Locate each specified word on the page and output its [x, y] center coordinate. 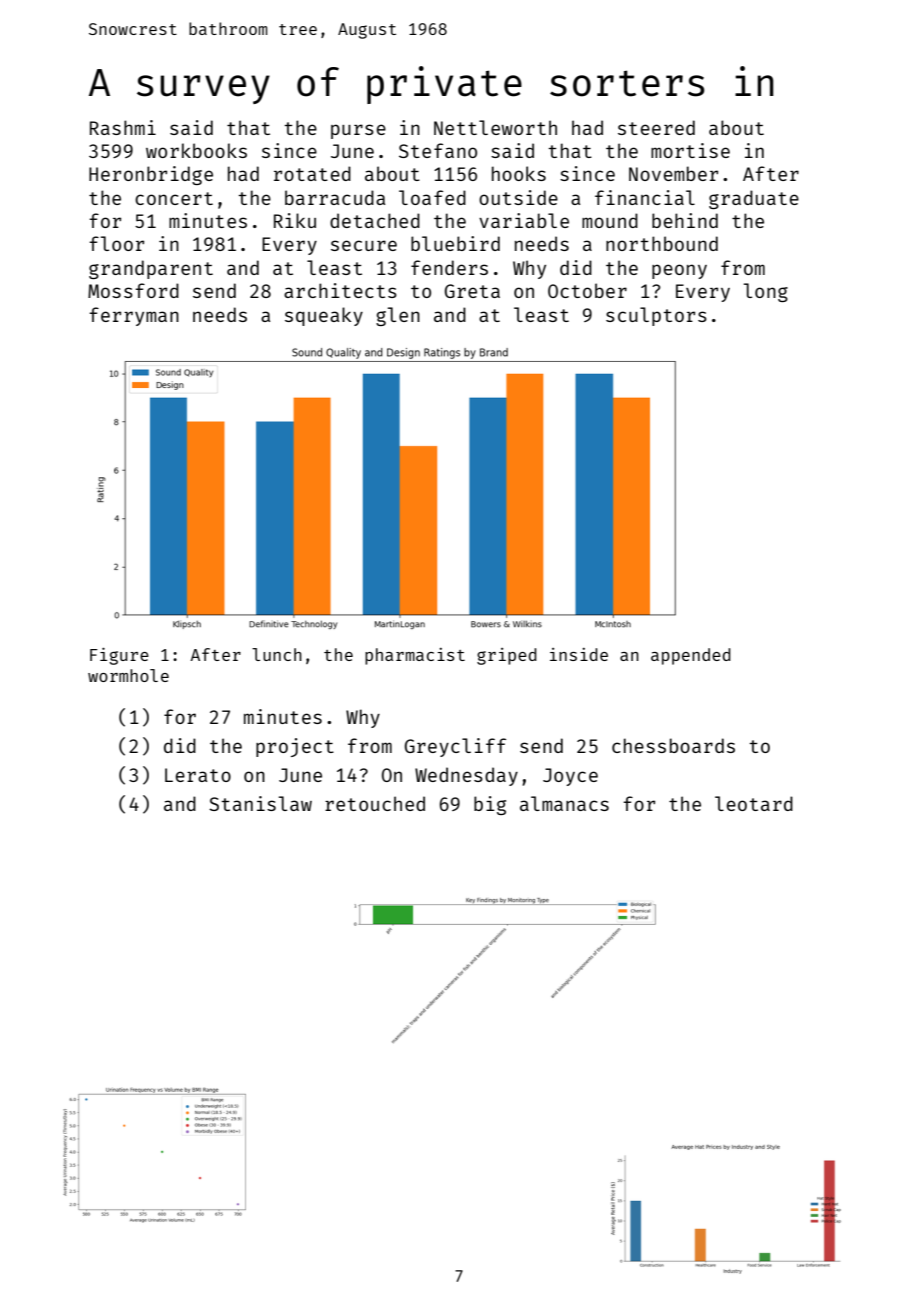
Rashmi [123, 127]
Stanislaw [260, 803]
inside [579, 654]
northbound [662, 243]
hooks [519, 173]
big [490, 805]
